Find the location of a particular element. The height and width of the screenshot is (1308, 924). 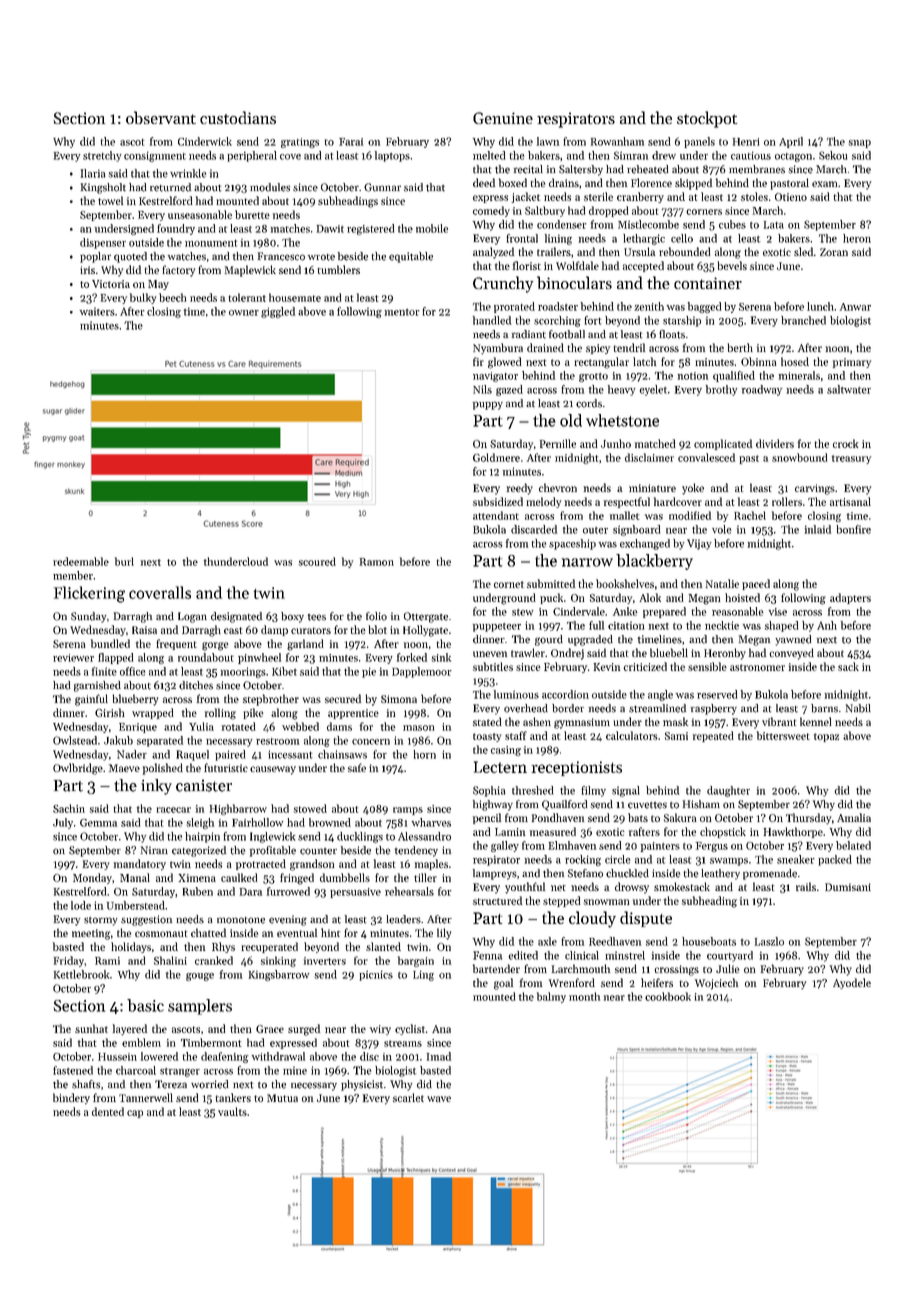

matched is located at coordinates (655, 443).
